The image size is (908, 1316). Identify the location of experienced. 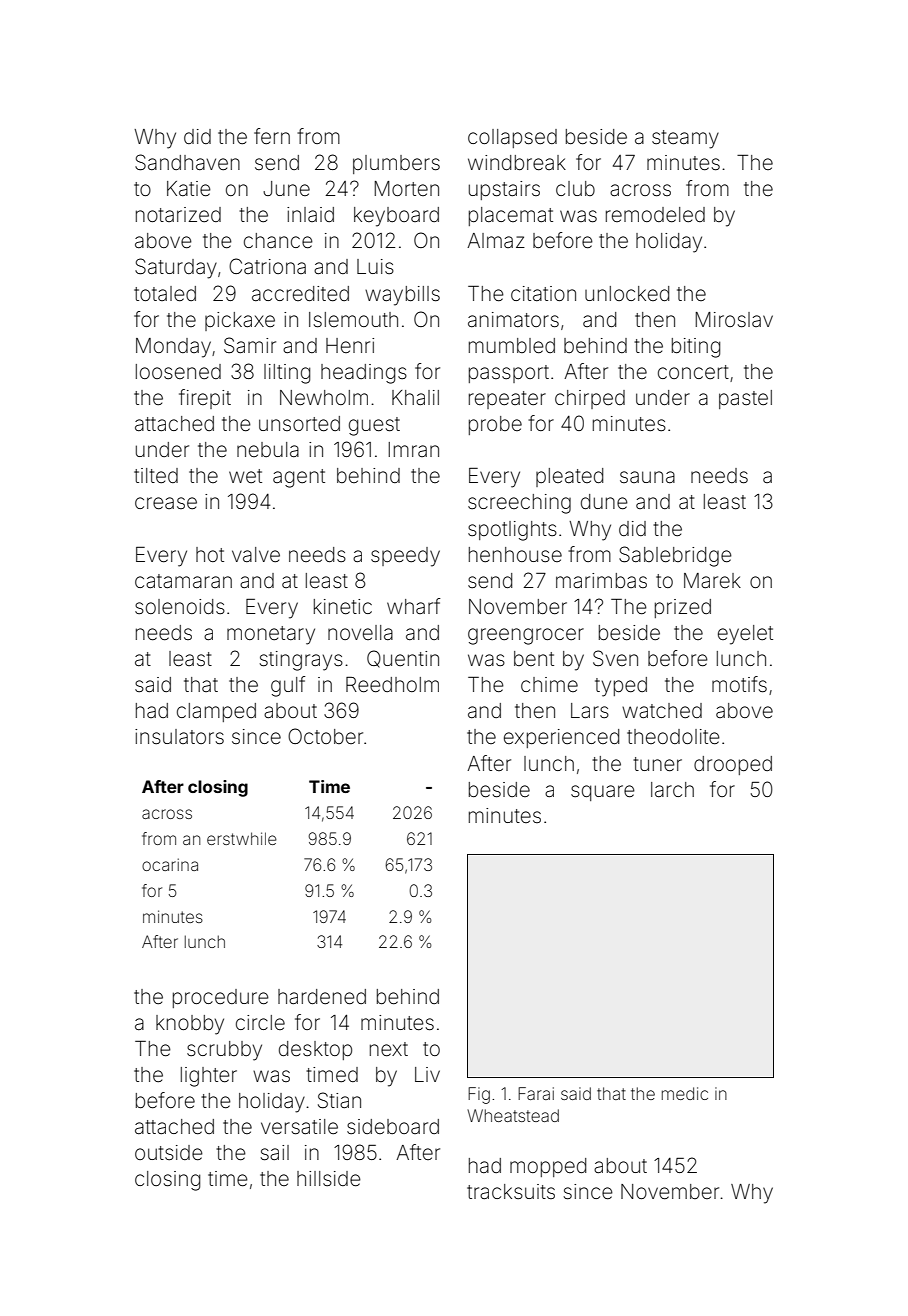
(561, 738).
